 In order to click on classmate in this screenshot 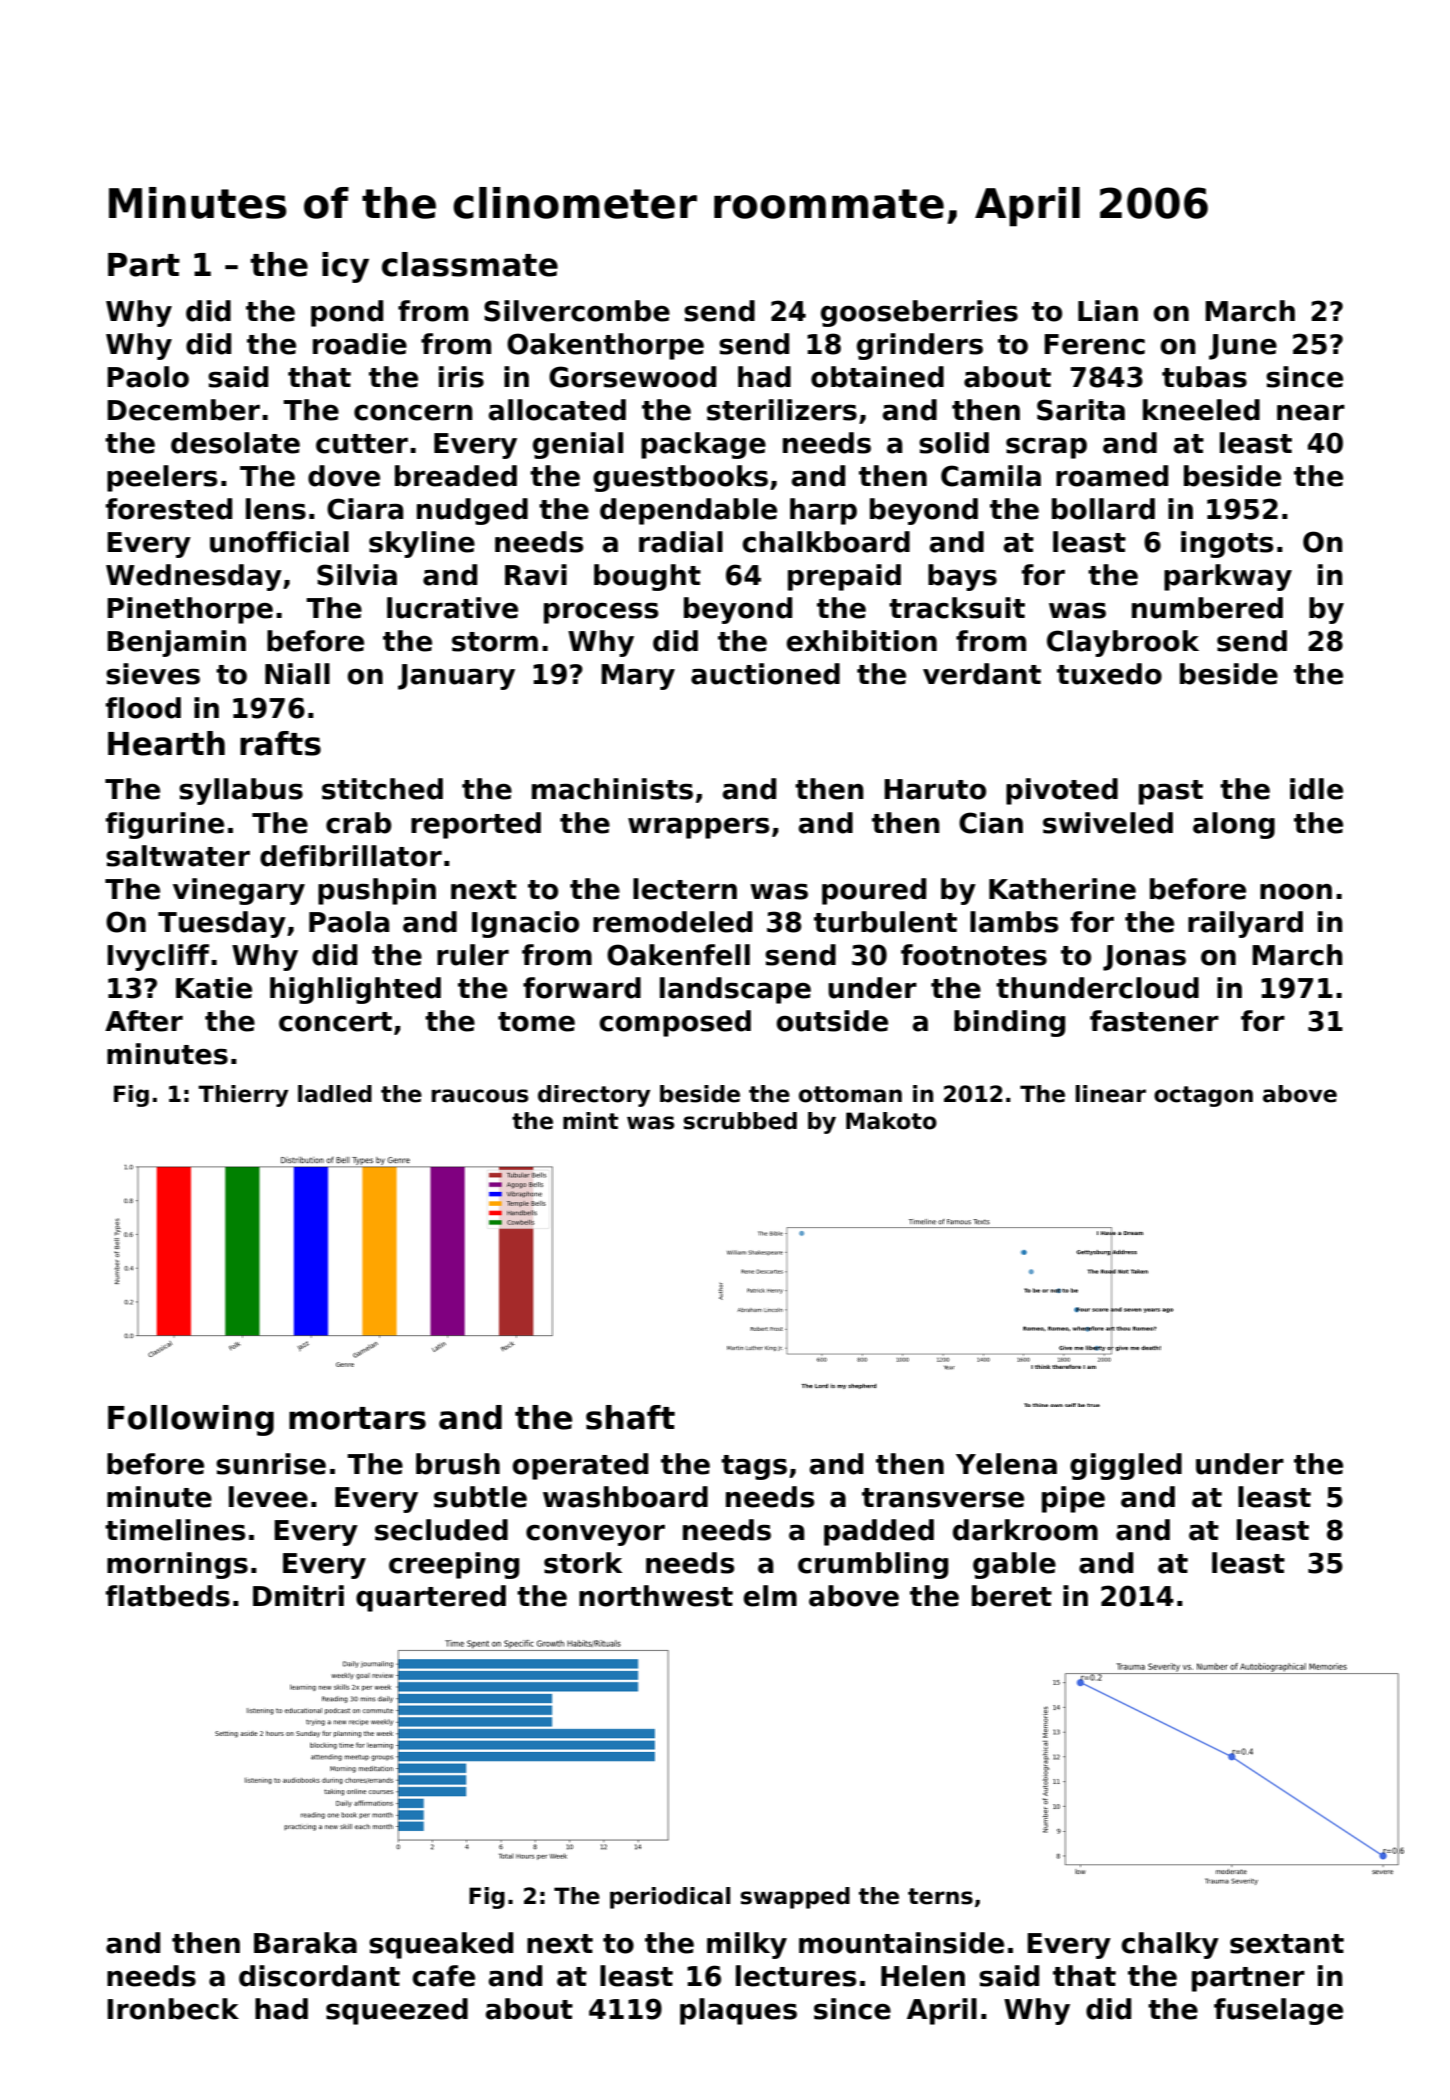, I will do `click(470, 264)`.
